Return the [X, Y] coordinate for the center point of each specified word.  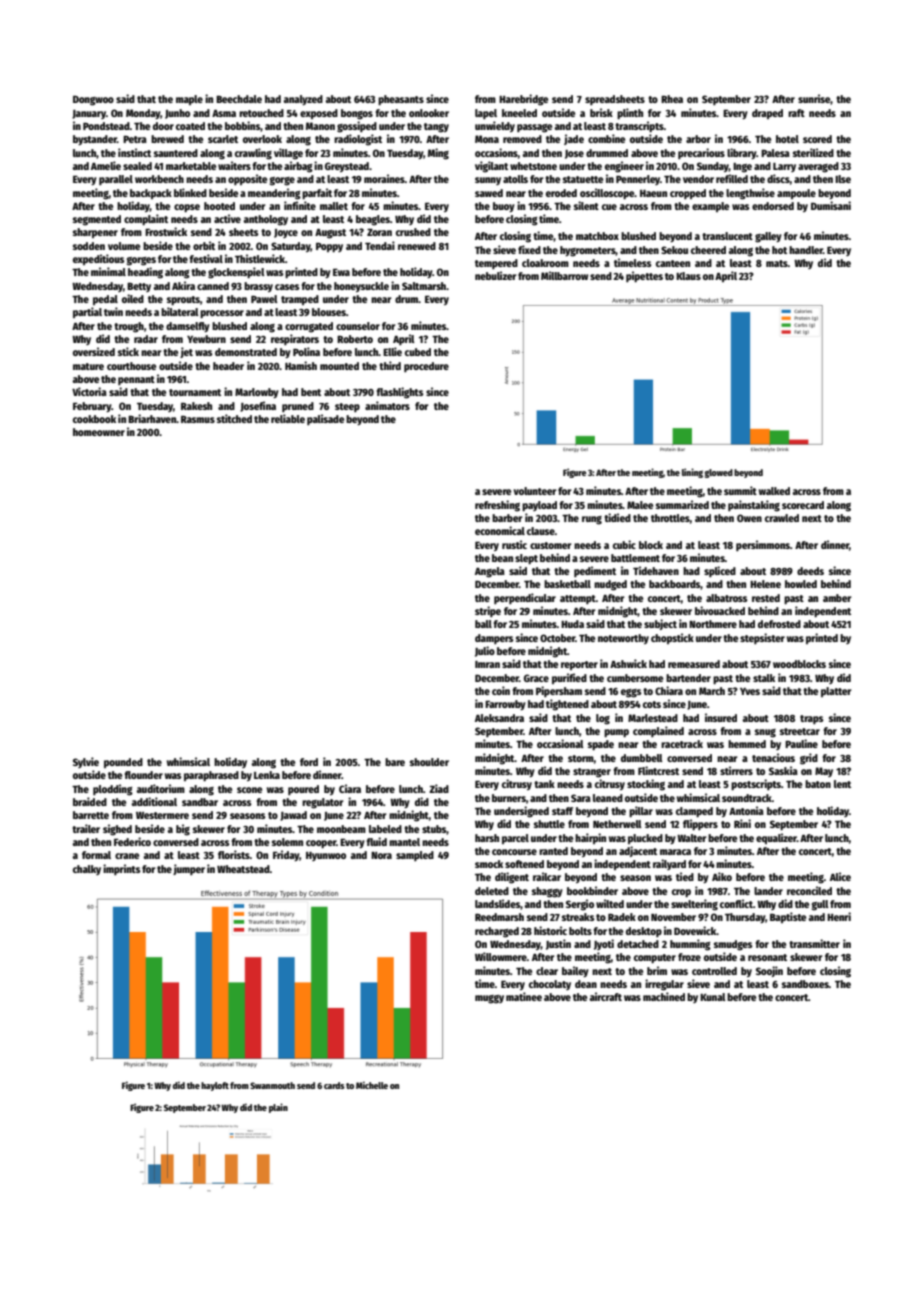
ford [309, 762]
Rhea [672, 99]
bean [502, 558]
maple [189, 100]
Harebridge [523, 100]
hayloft [215, 1086]
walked [774, 491]
